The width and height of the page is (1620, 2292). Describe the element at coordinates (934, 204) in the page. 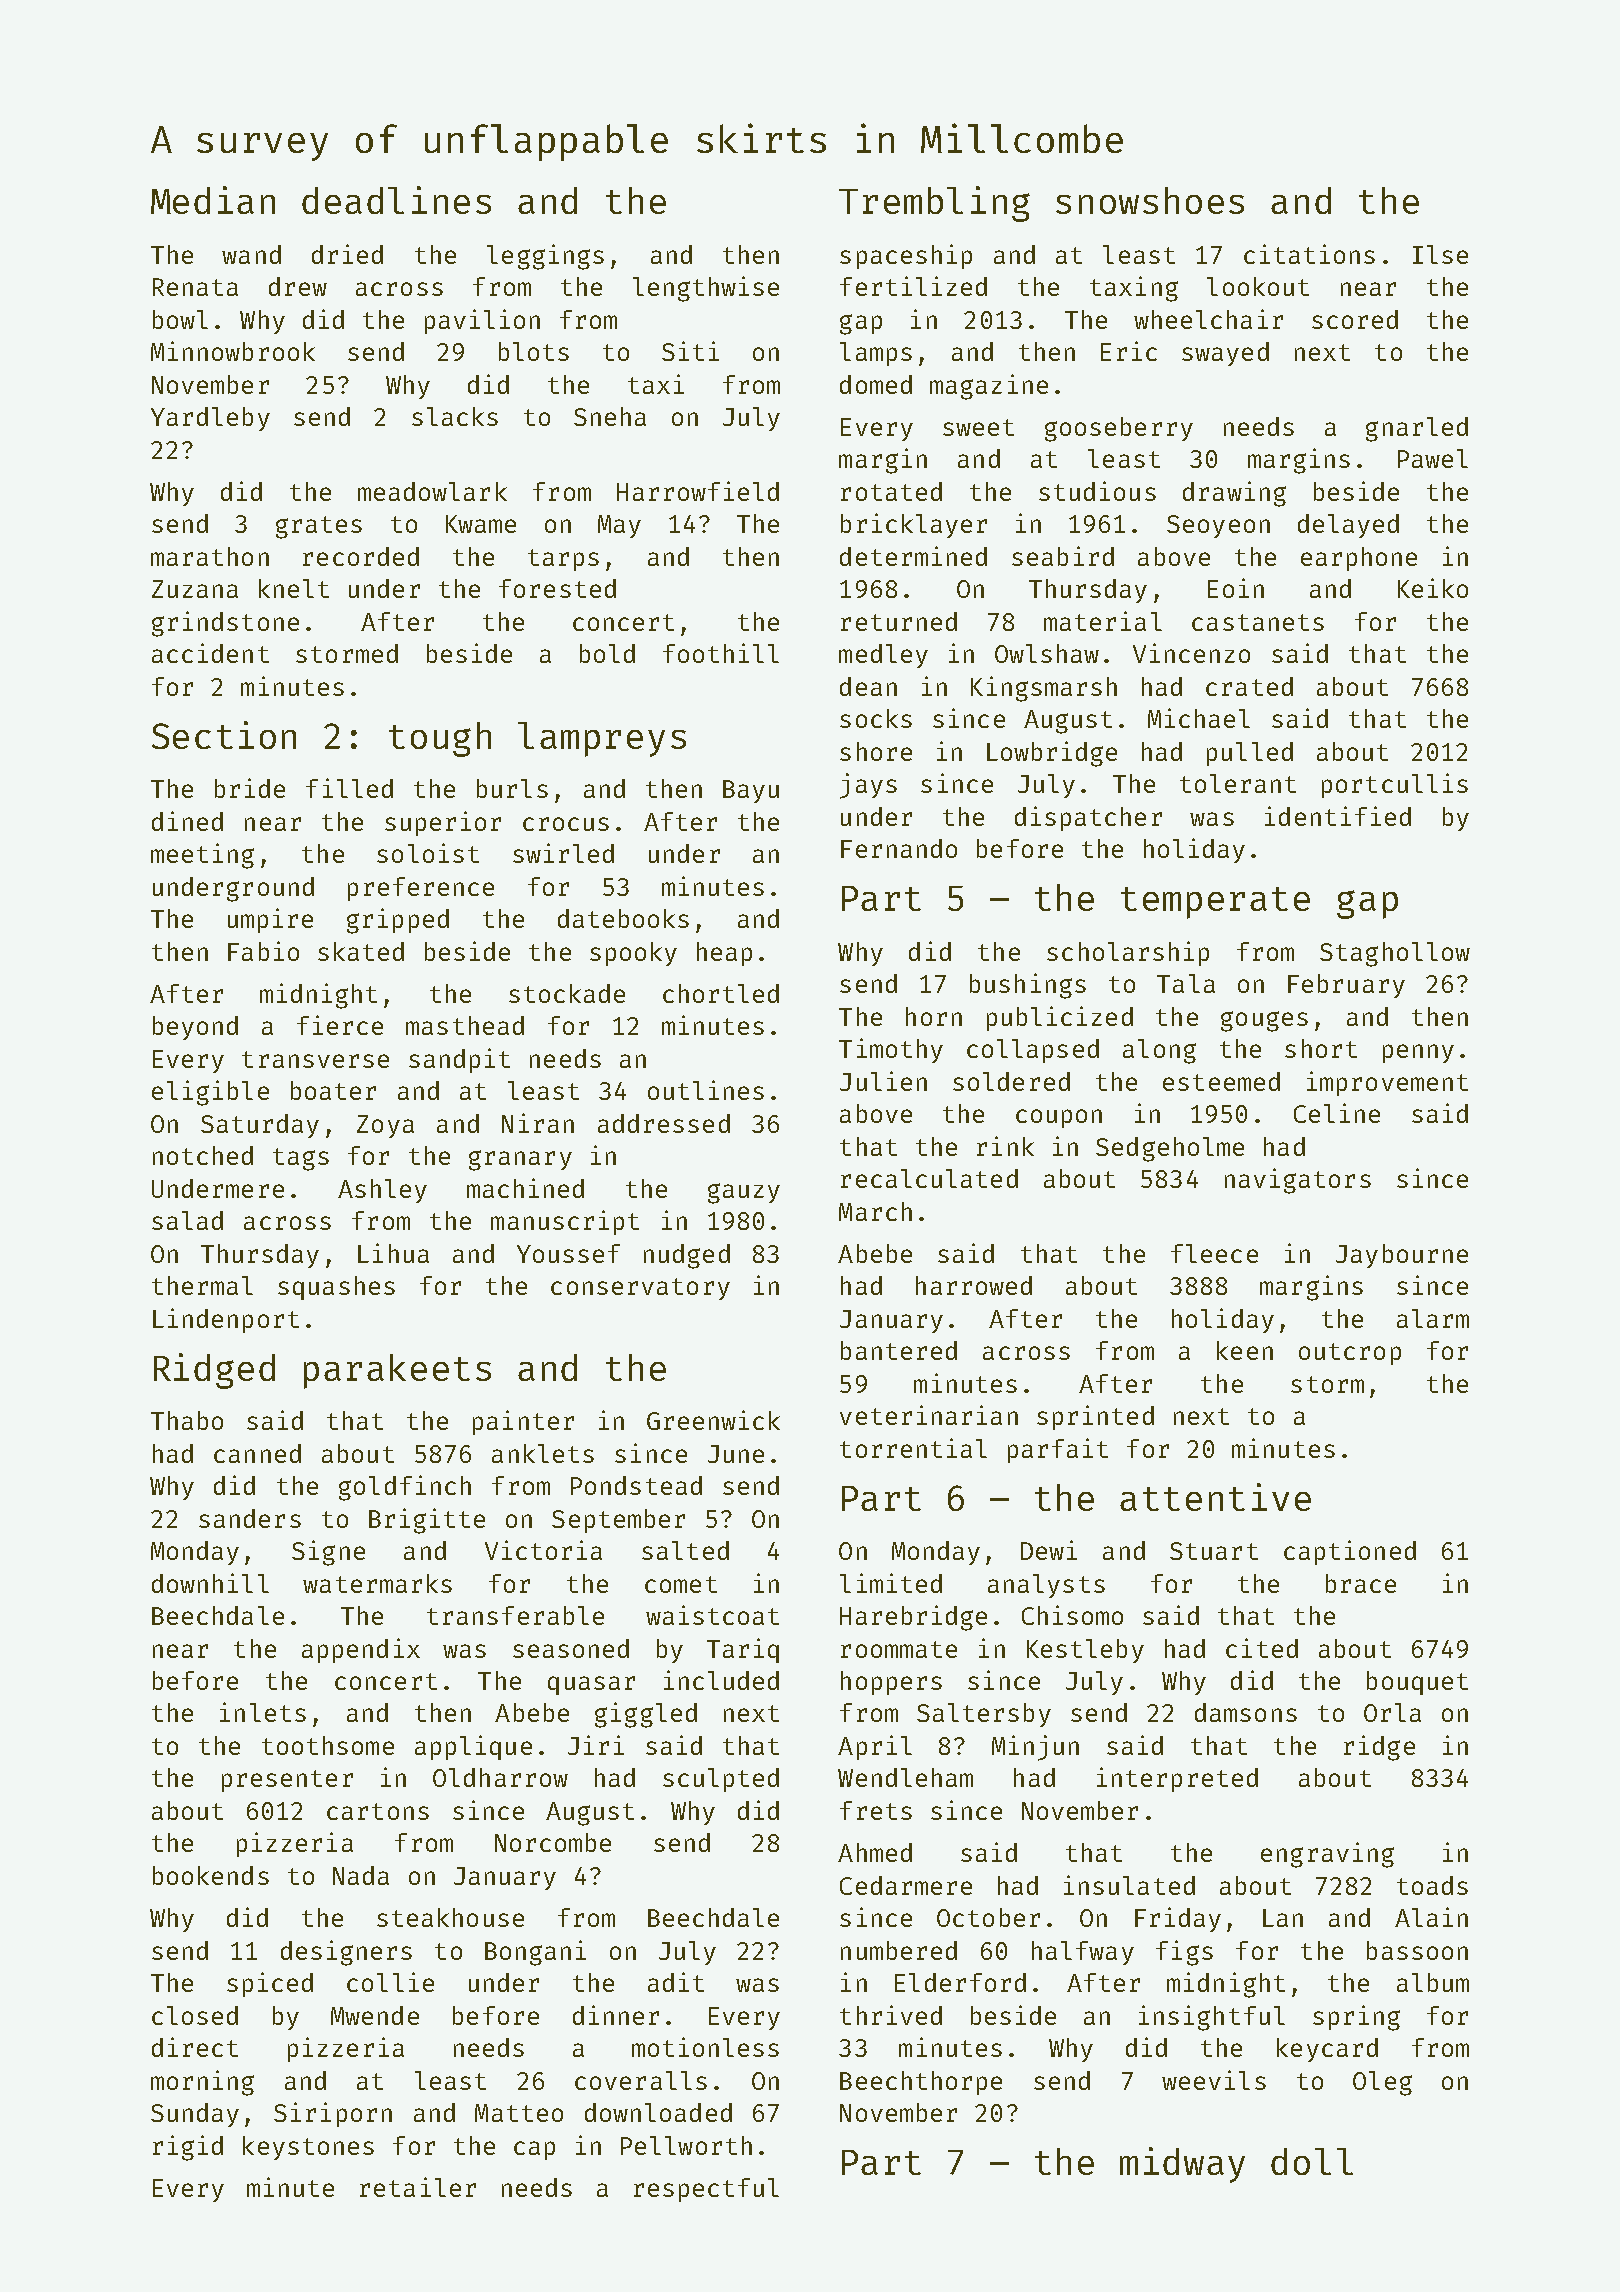

I see `Trembling` at that location.
